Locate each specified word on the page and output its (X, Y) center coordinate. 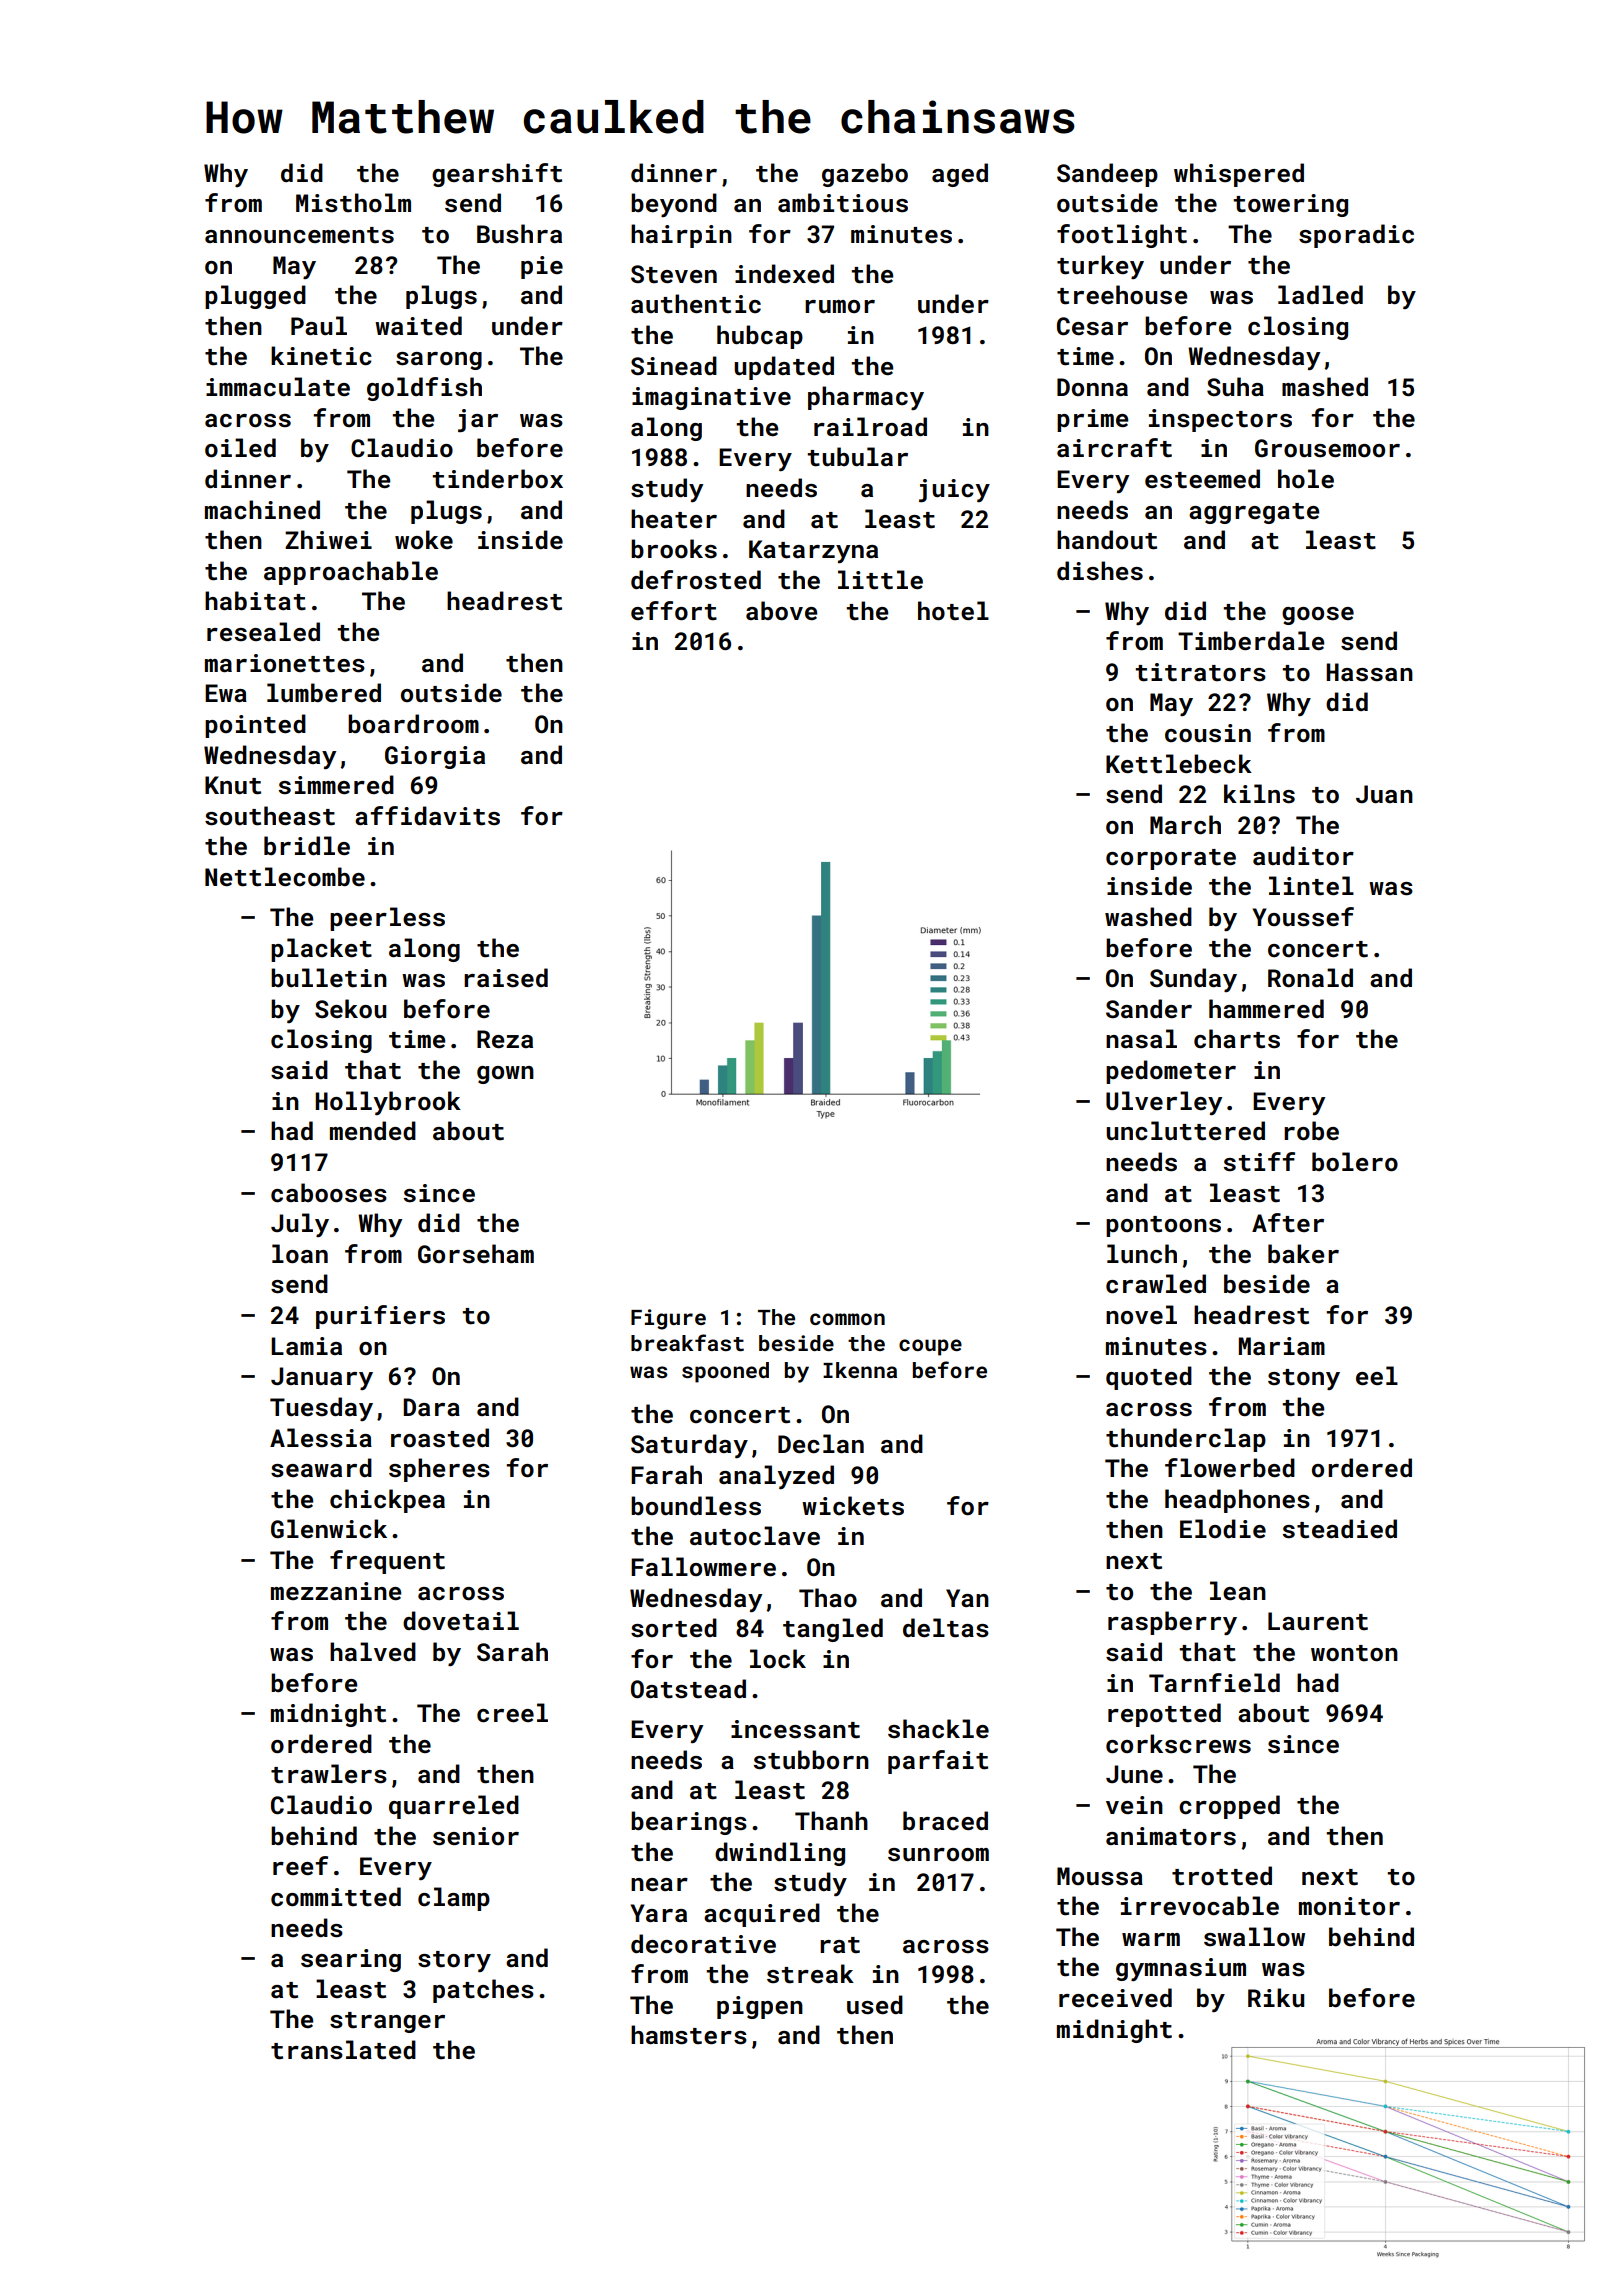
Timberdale (1251, 640)
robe (1311, 1130)
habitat (255, 601)
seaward (321, 1468)
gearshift (497, 175)
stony (1304, 1379)
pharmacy (866, 398)
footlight (1122, 236)
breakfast (687, 1342)
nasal (1141, 1039)
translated (343, 2050)
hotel (953, 611)
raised (506, 978)
